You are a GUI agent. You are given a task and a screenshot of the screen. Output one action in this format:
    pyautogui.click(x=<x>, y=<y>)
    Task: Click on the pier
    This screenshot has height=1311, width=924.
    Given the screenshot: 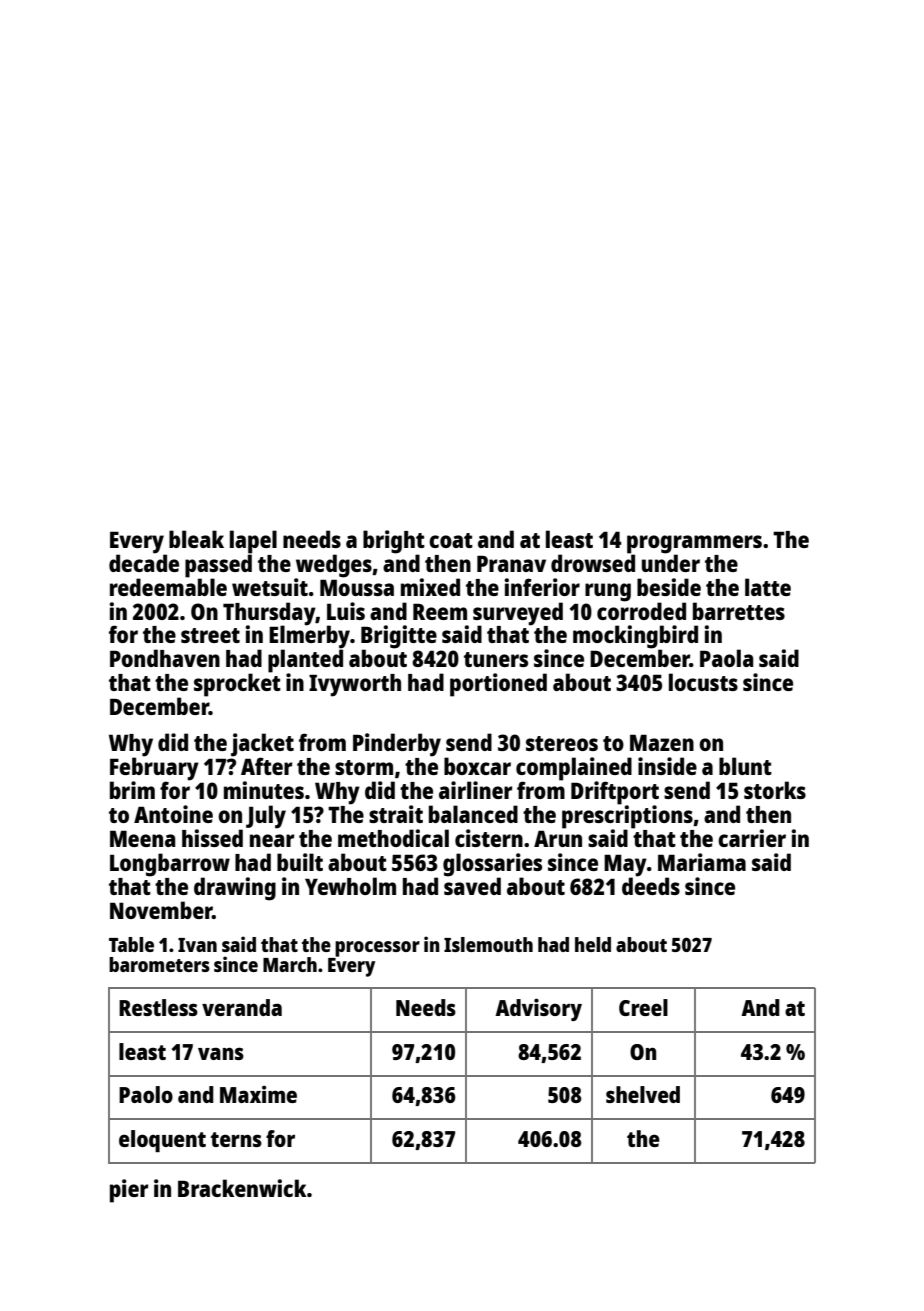 What is the action you would take?
    pyautogui.click(x=129, y=1191)
